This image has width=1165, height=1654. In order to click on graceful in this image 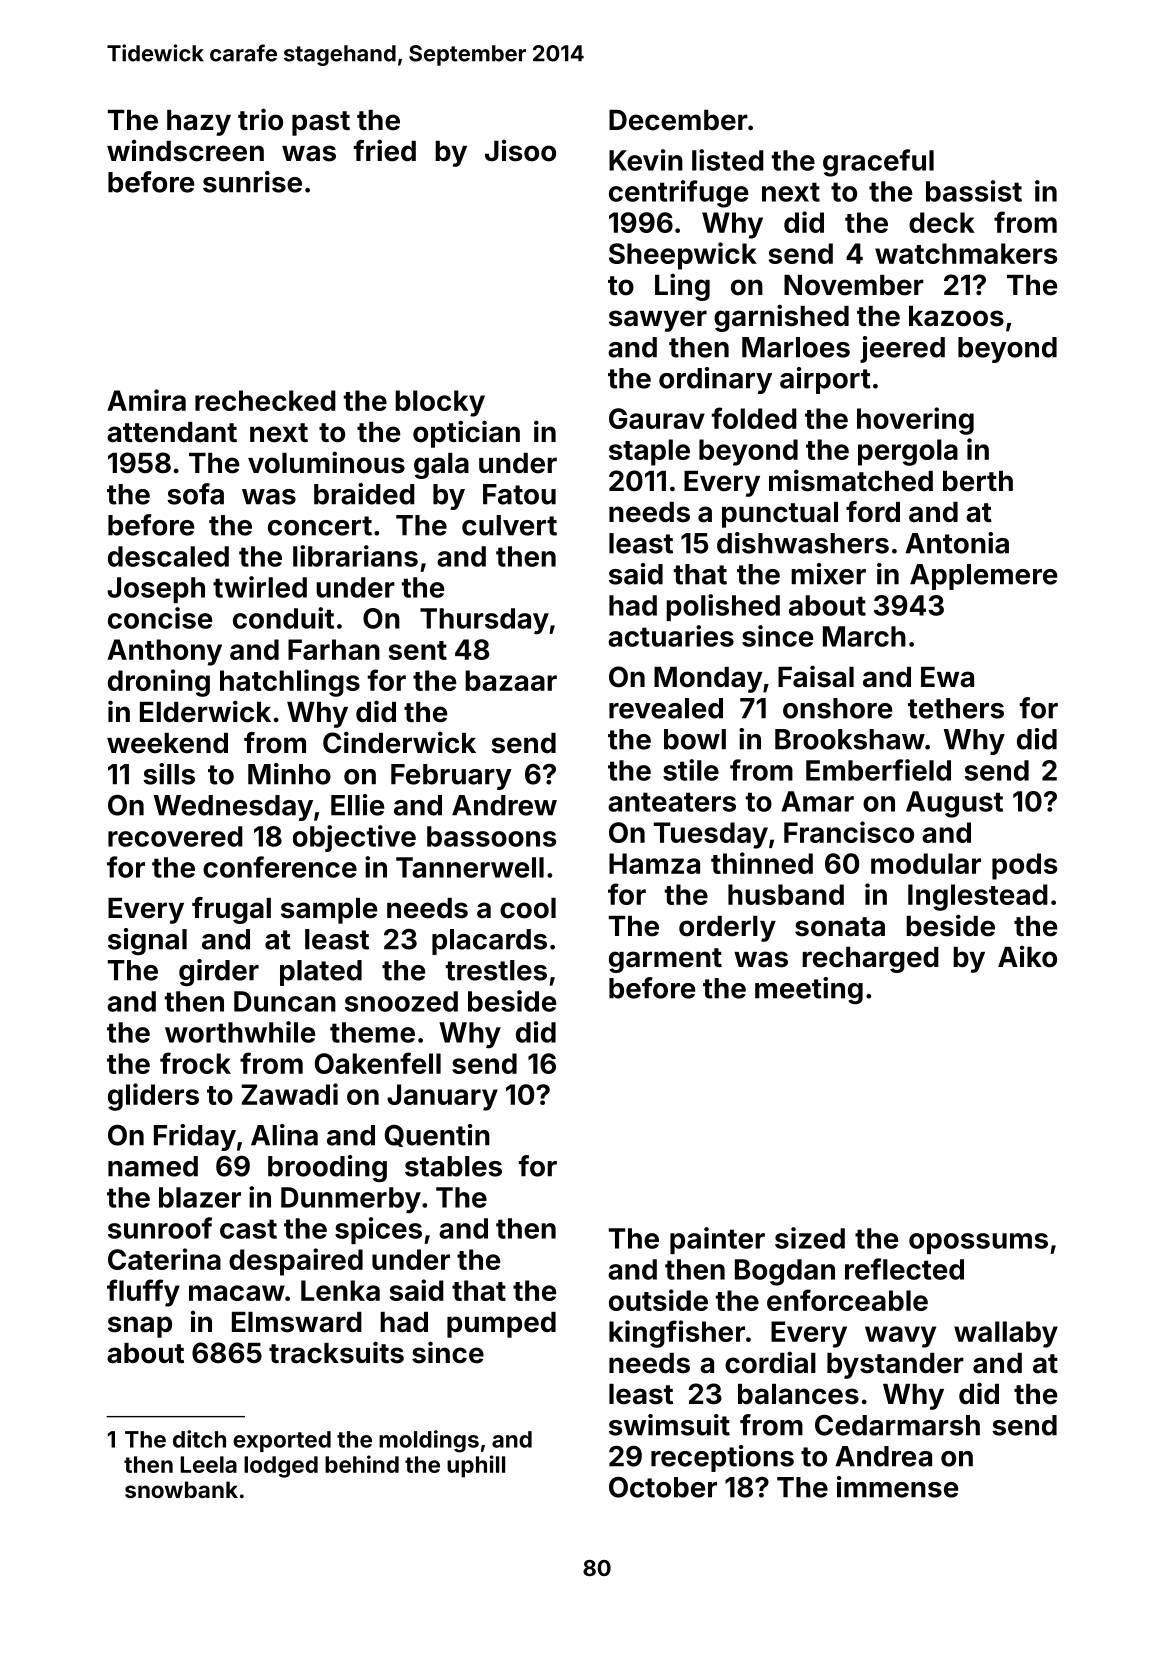, I will do `click(878, 163)`.
